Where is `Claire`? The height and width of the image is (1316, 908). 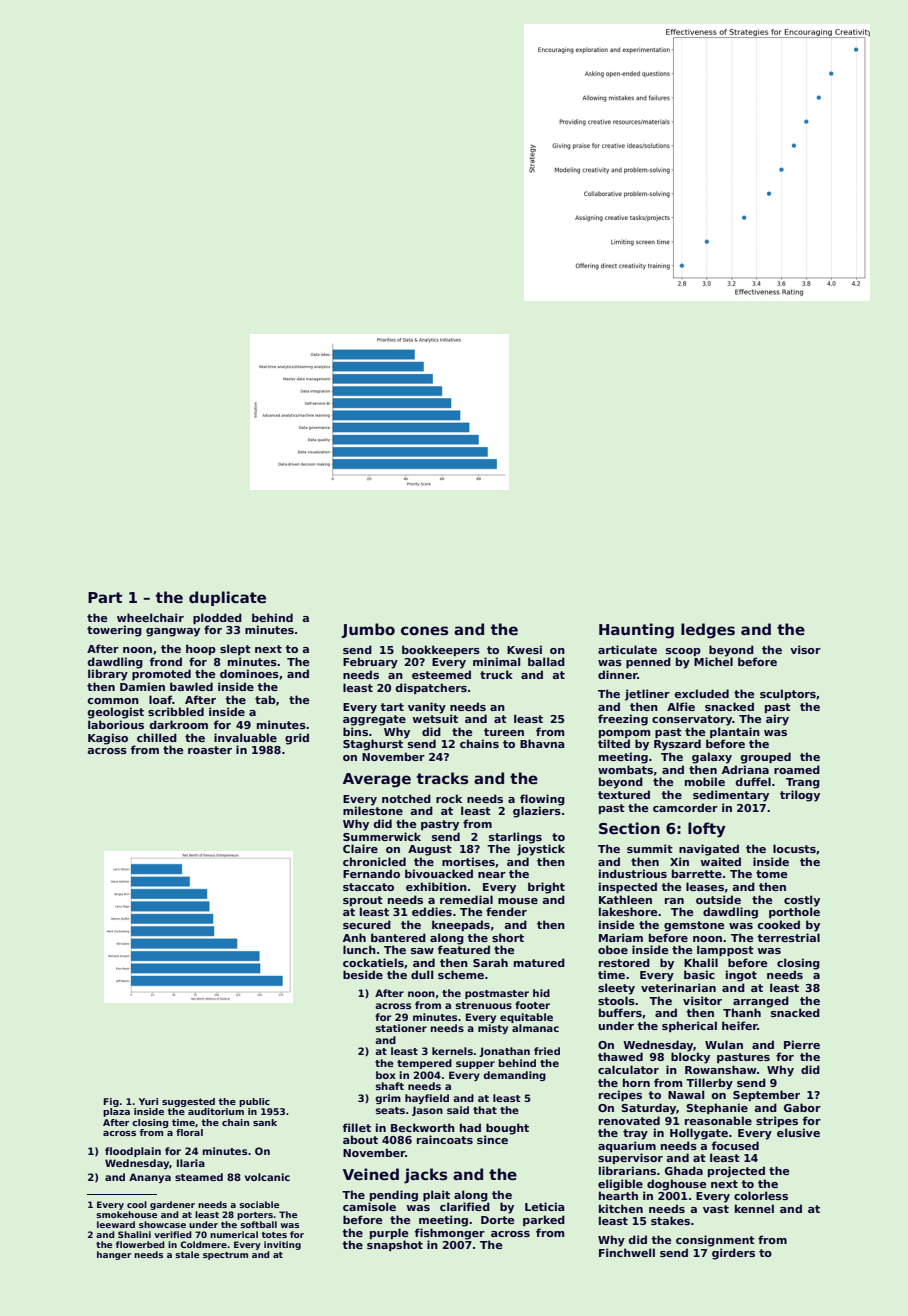
Claire is located at coordinates (360, 848).
